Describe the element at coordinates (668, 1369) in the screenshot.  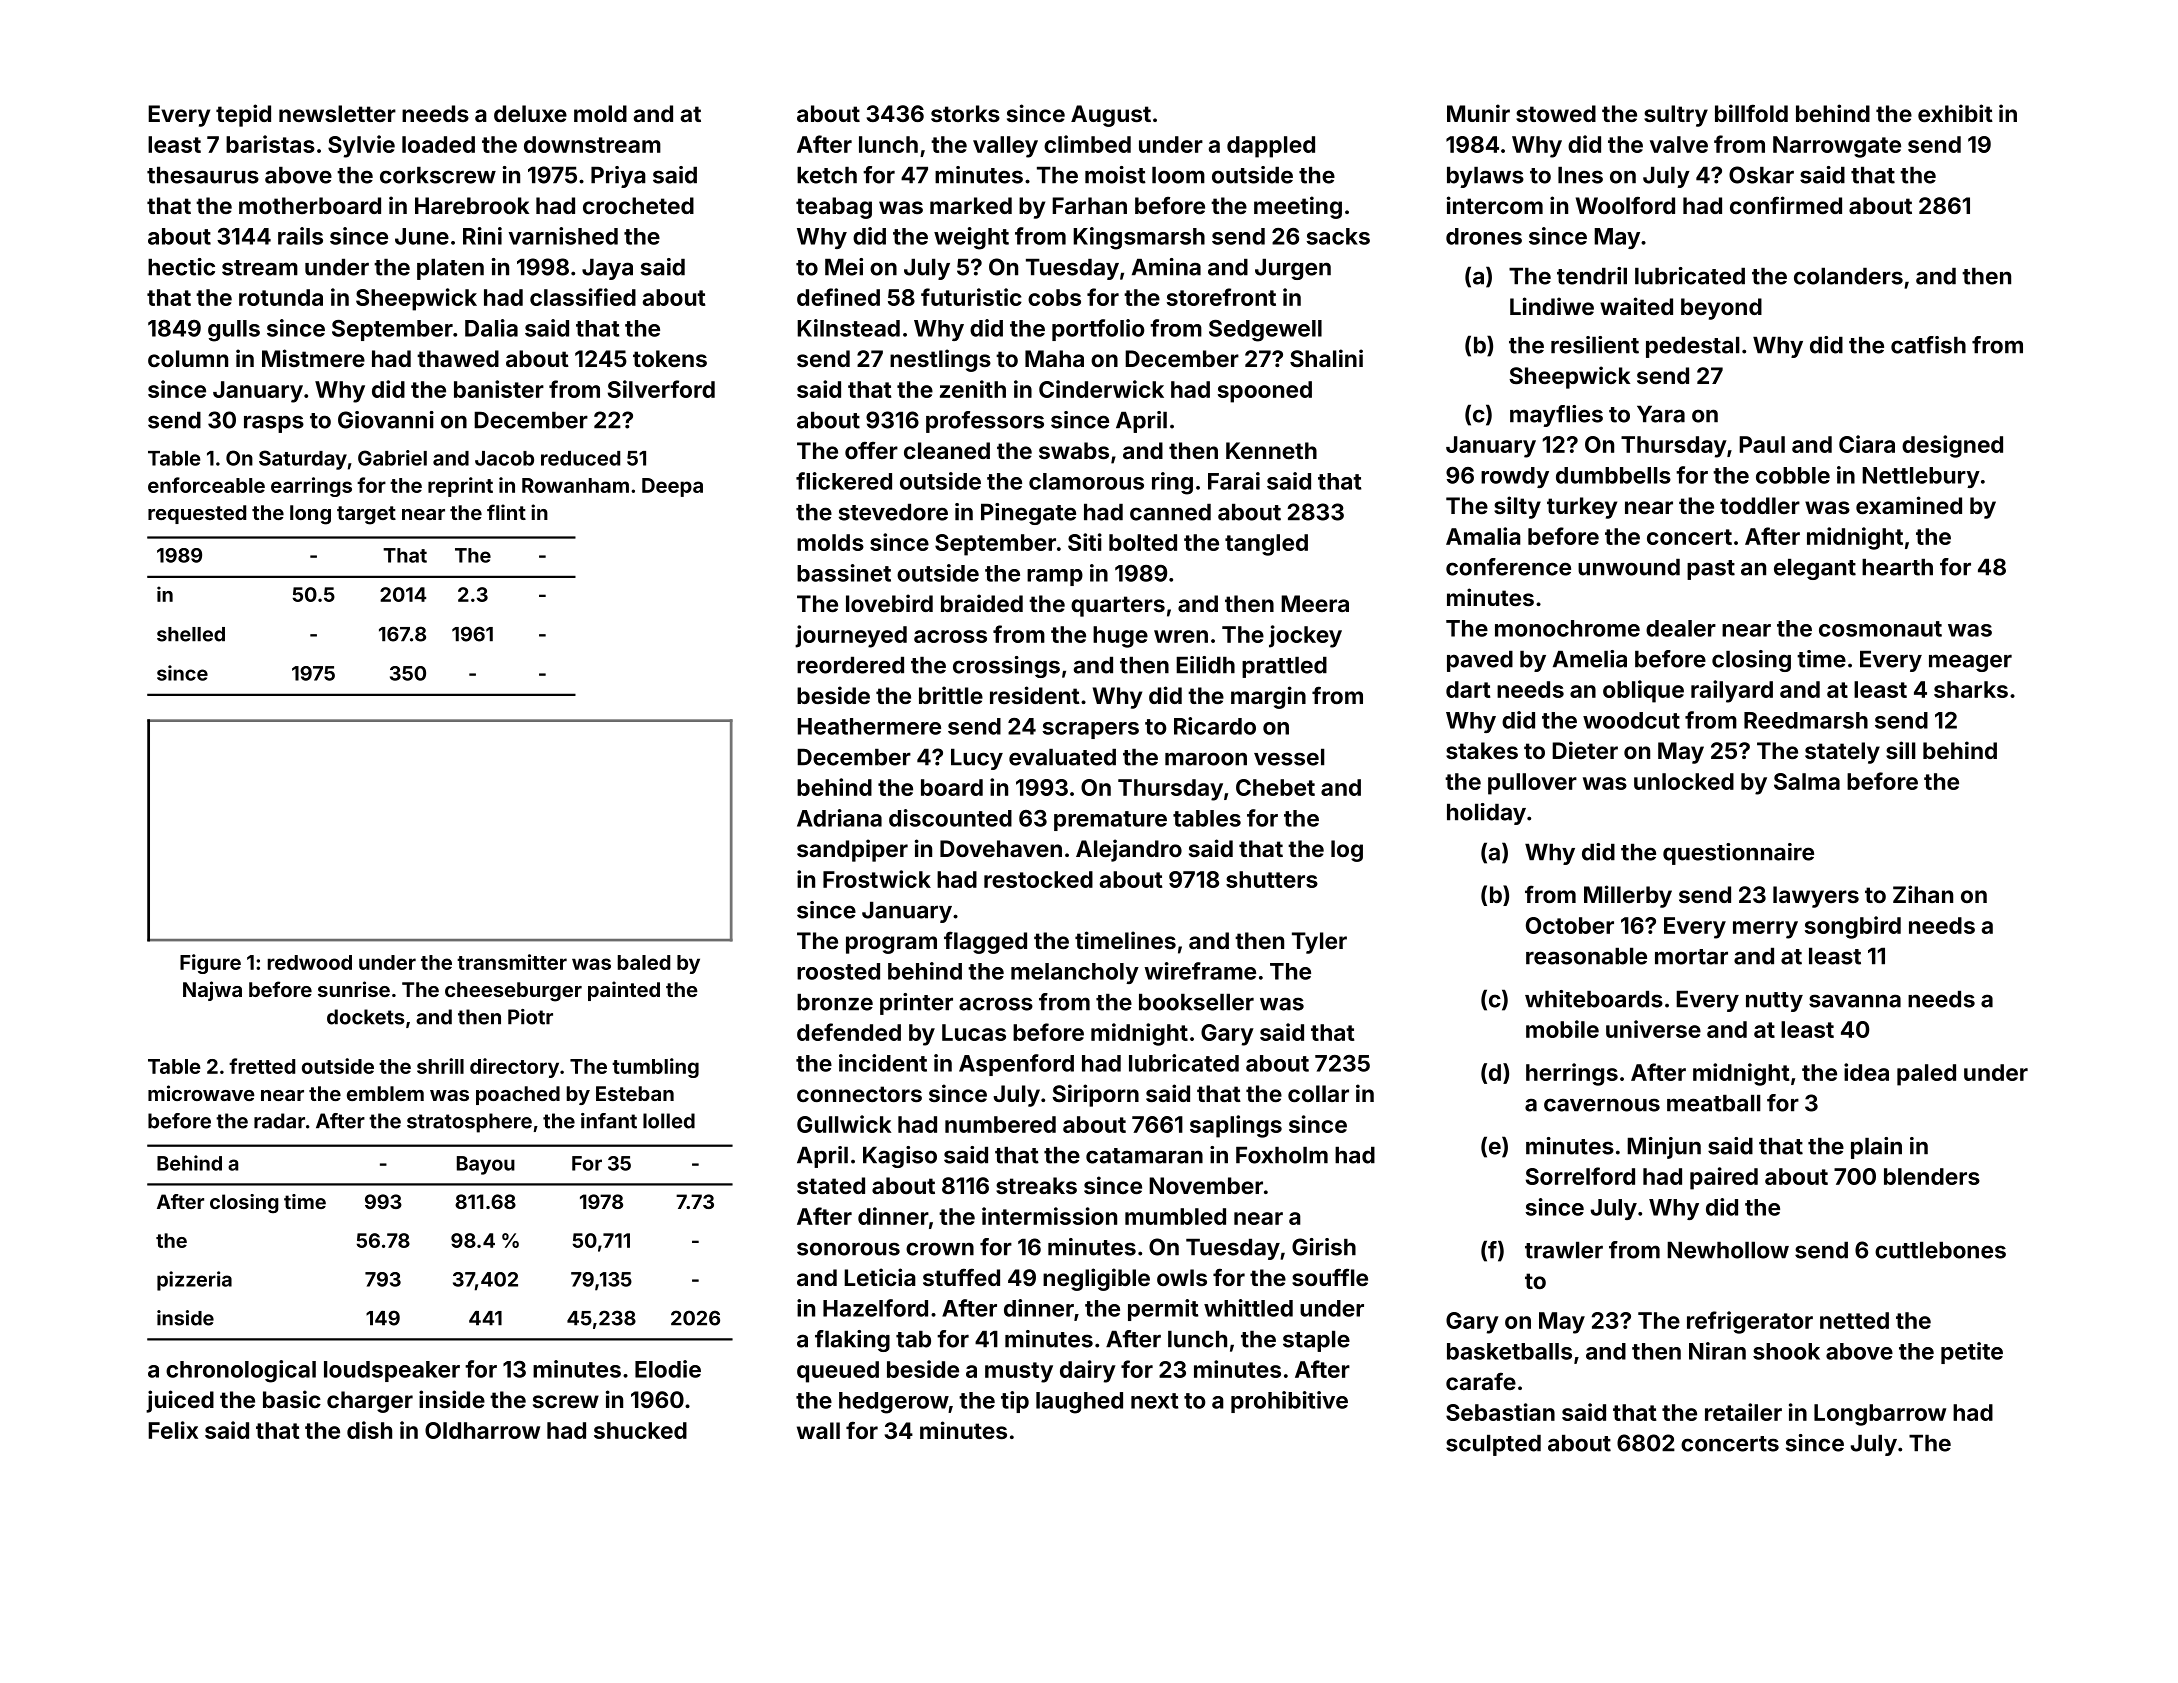
I see `Elodie` at that location.
